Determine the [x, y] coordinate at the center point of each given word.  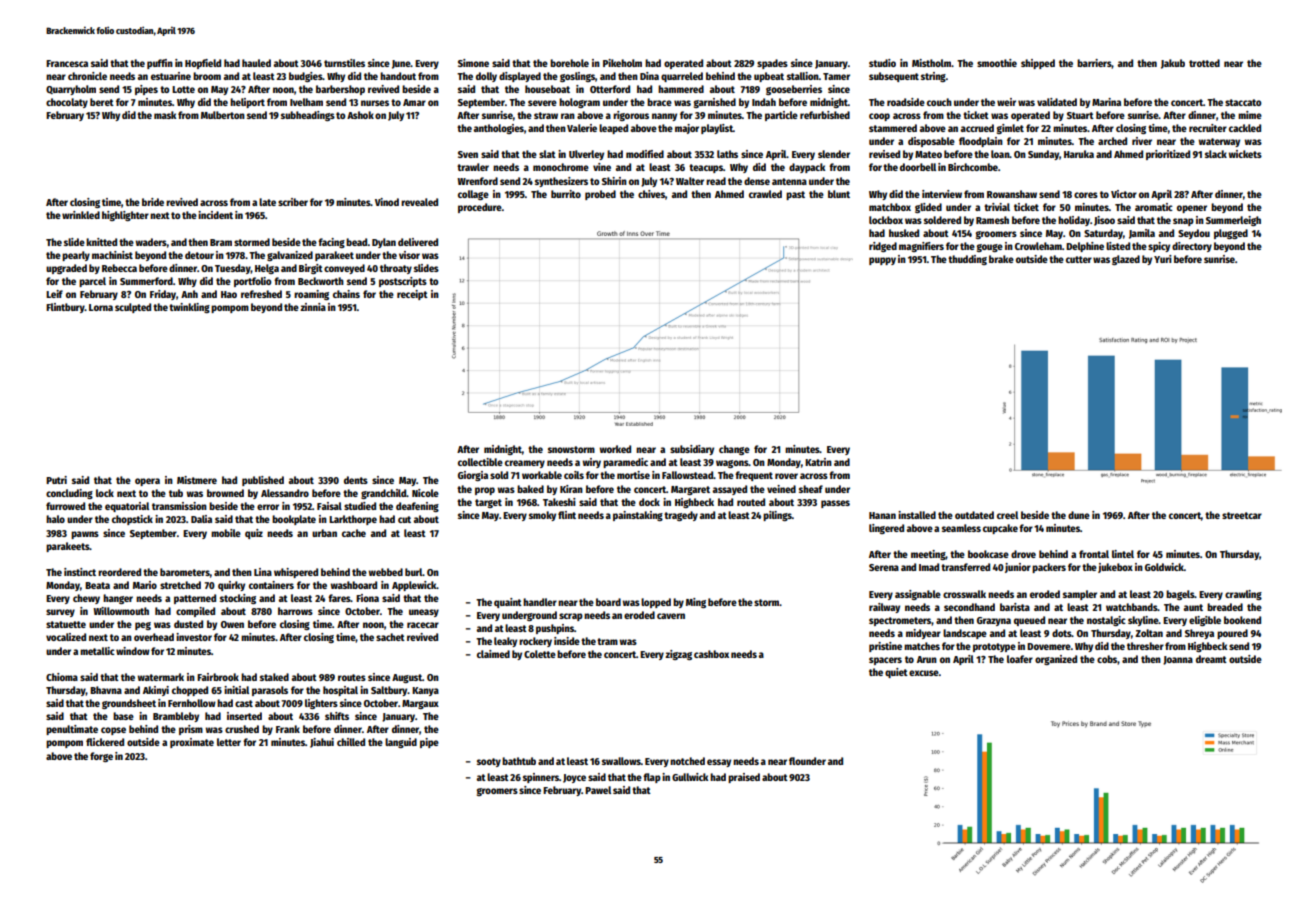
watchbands [1132, 607]
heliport [247, 103]
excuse [924, 673]
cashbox [711, 654]
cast [244, 703]
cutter [1079, 259]
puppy [882, 261]
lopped [656, 603]
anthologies [499, 129]
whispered [296, 573]
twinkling [189, 308]
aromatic [1154, 207]
